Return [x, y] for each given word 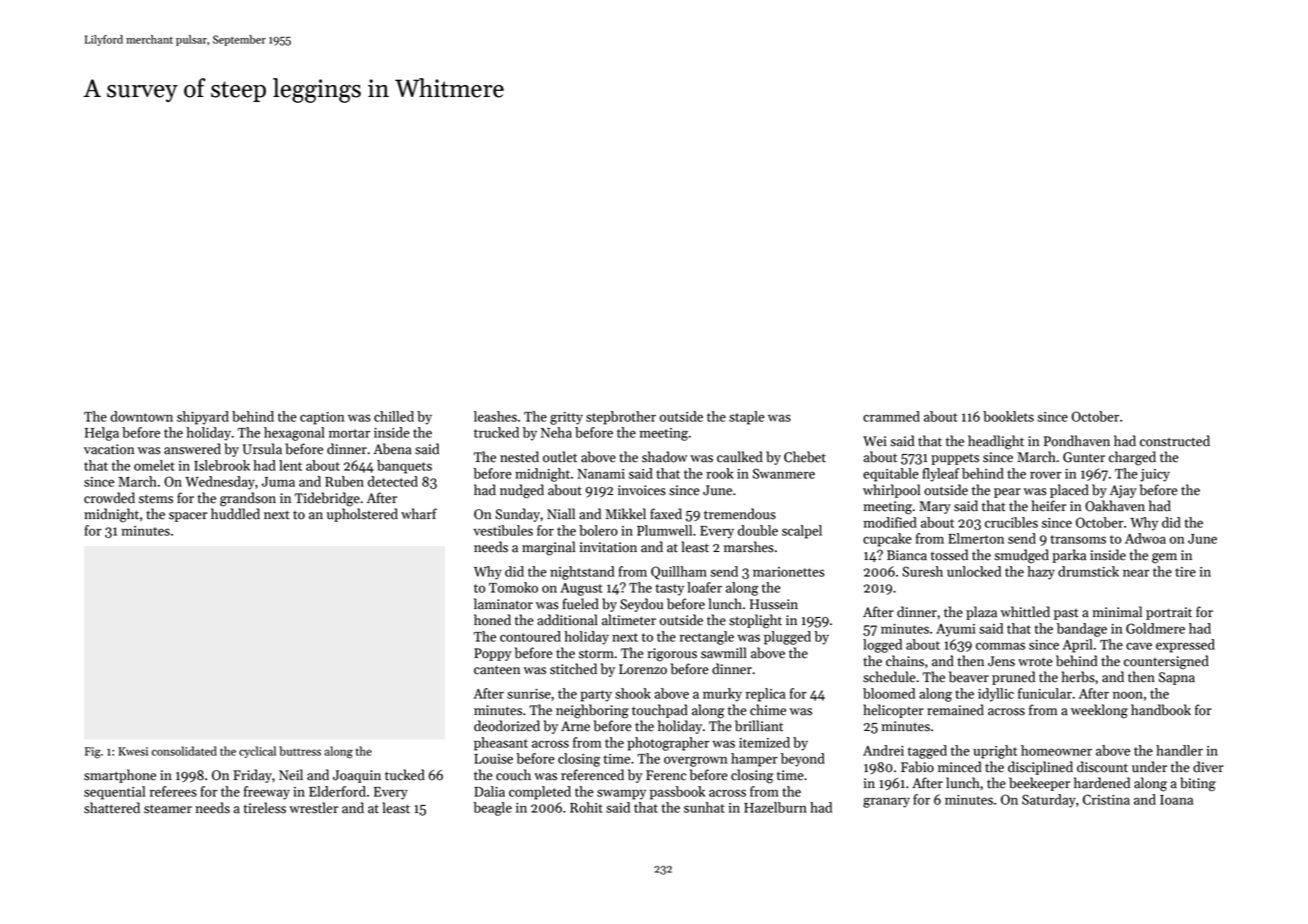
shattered [112, 808]
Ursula [262, 449]
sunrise [529, 694]
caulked [740, 457]
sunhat [704, 807]
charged [1132, 458]
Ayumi [955, 630]
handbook [1161, 710]
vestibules [503, 530]
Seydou [641, 605]
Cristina [1106, 799]
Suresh [922, 571]
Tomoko [513, 587]
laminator [503, 604]
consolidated [184, 751]
